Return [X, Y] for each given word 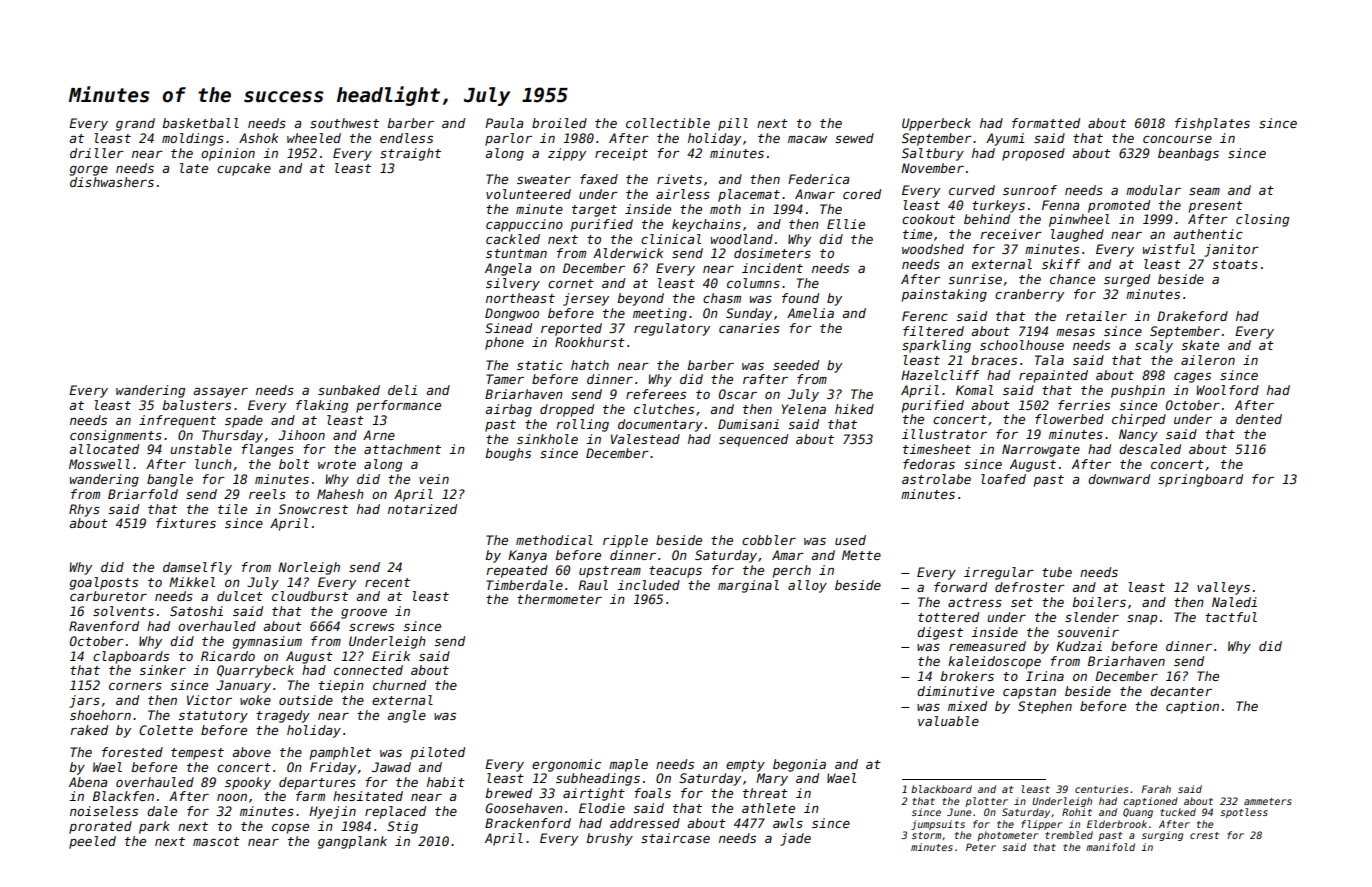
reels [267, 494]
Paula [504, 123]
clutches [664, 409]
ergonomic [566, 765]
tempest [197, 754]
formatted [1046, 123]
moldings [193, 139]
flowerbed [1069, 419]
